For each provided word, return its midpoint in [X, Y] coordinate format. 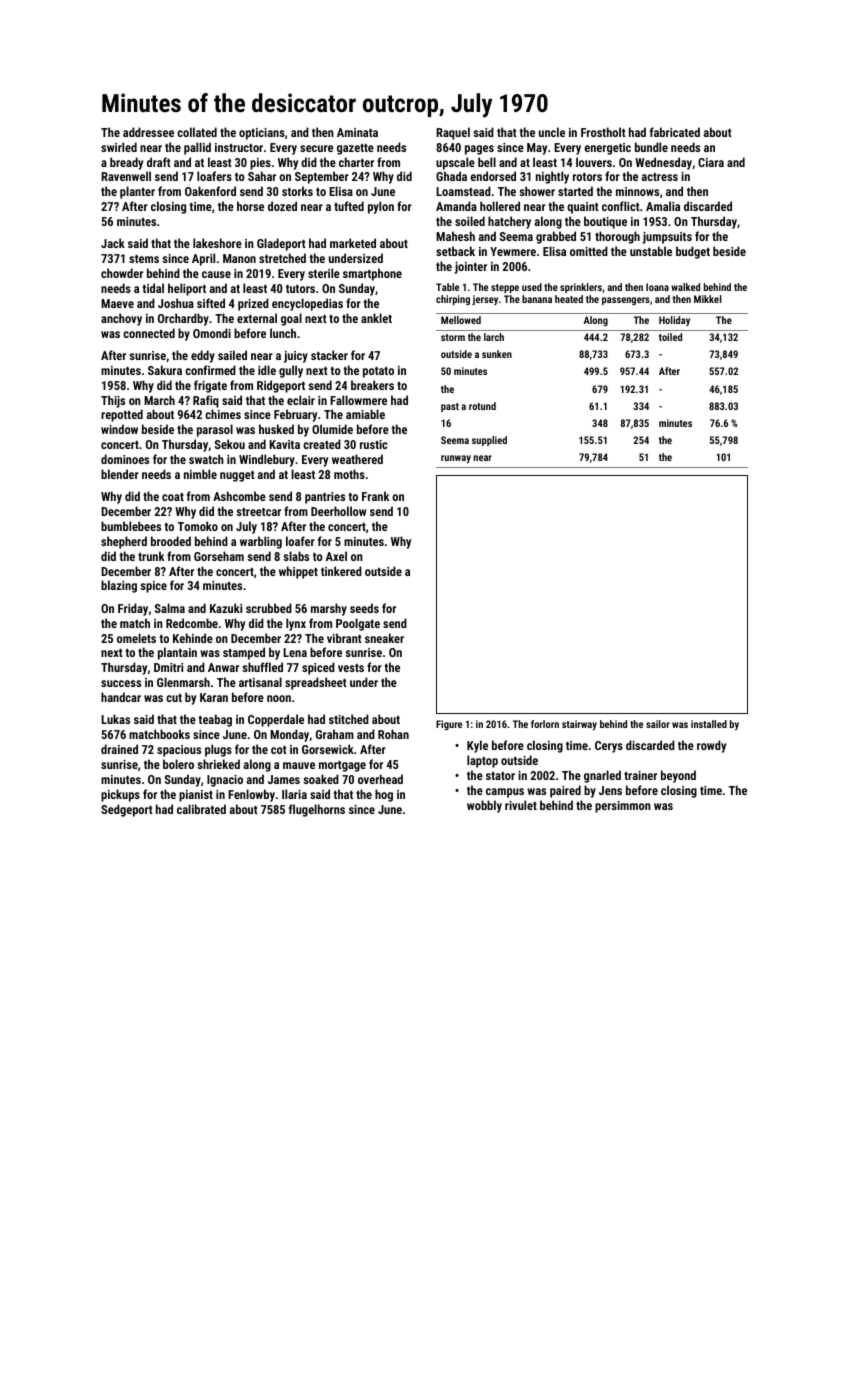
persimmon [623, 807]
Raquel [453, 133]
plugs [218, 750]
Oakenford [210, 191]
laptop [482, 761]
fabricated [675, 132]
